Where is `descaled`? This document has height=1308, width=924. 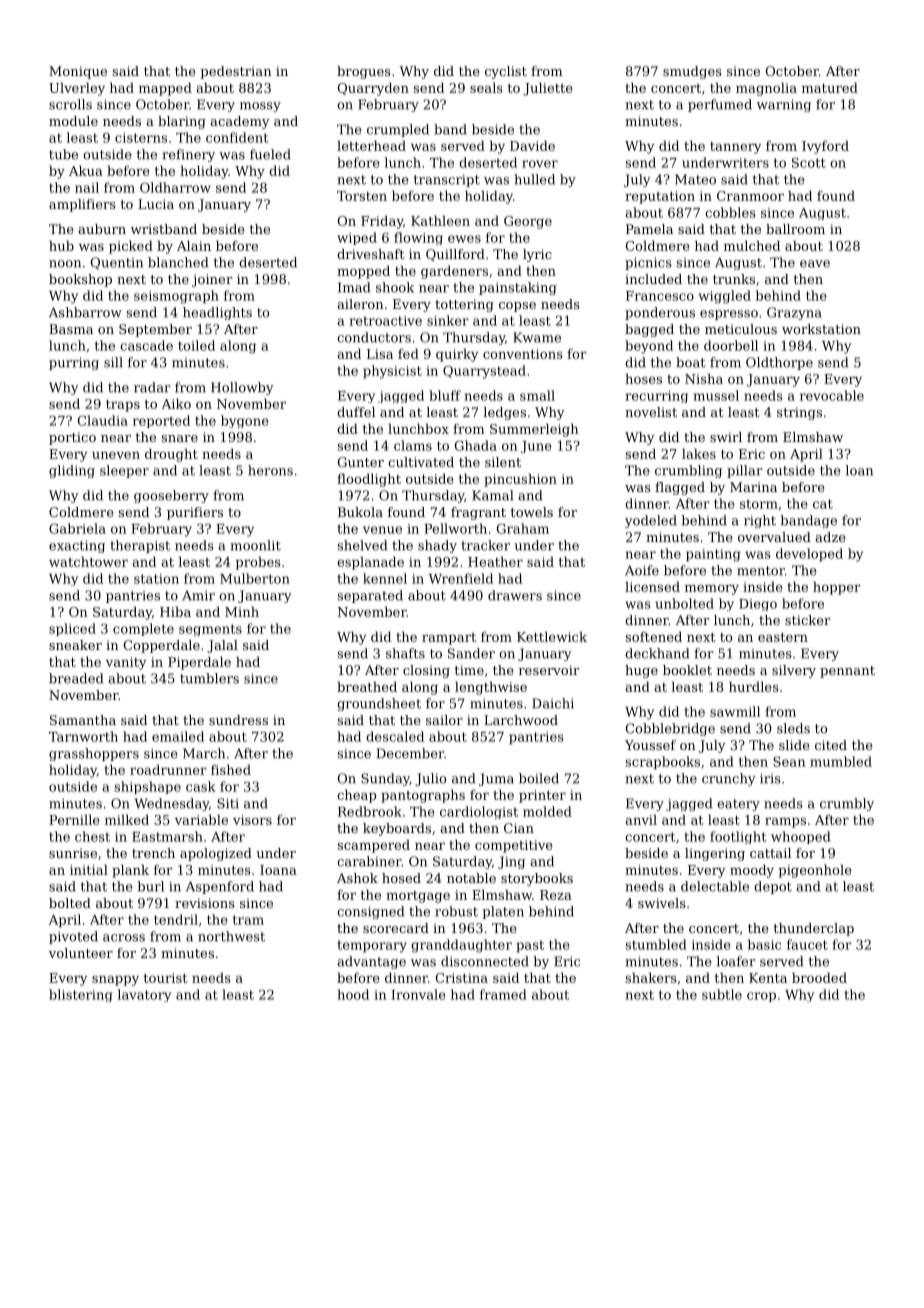 descaled is located at coordinates (395, 736).
